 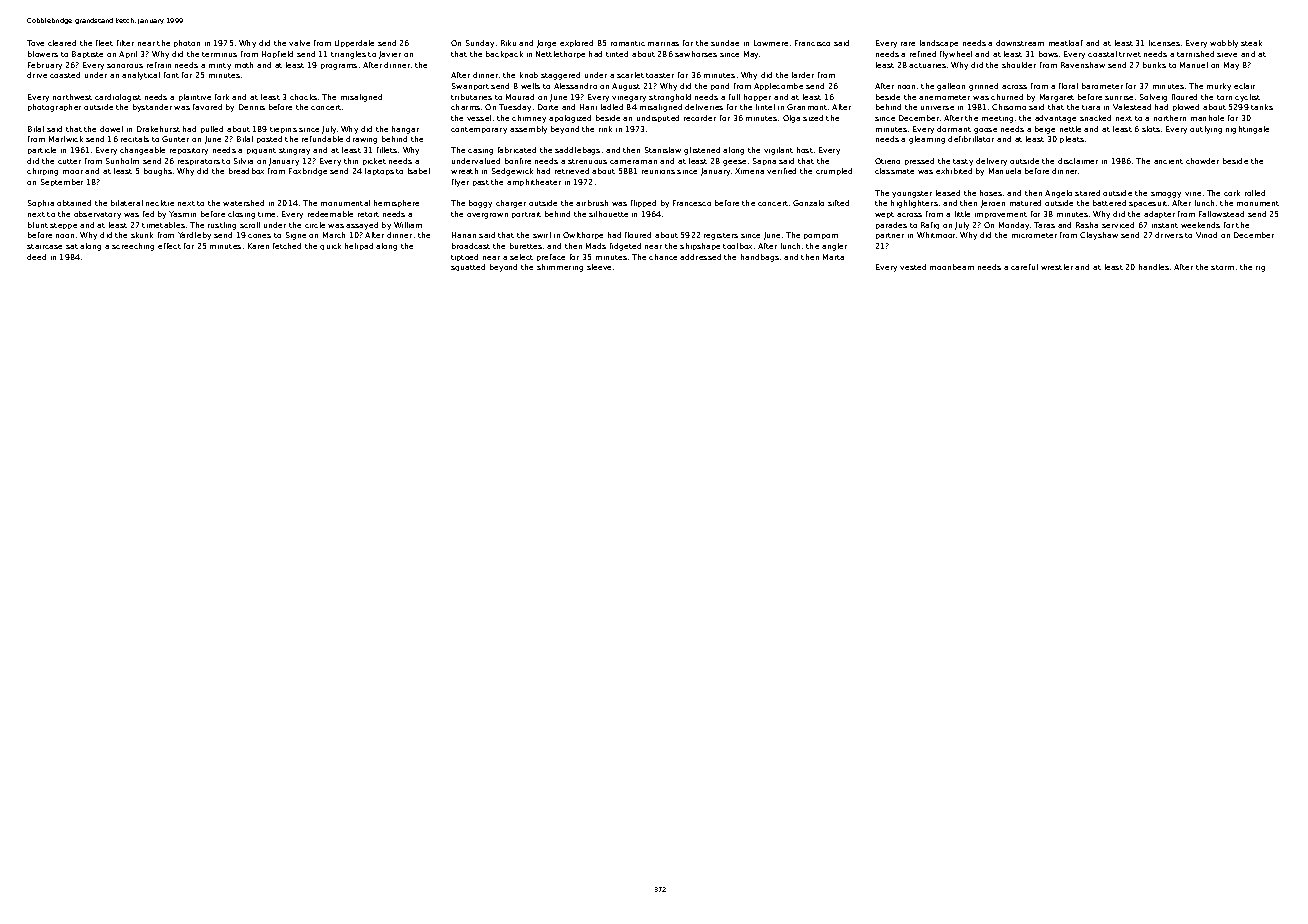 What do you see at coordinates (36, 257) in the image?
I see `deed` at bounding box center [36, 257].
